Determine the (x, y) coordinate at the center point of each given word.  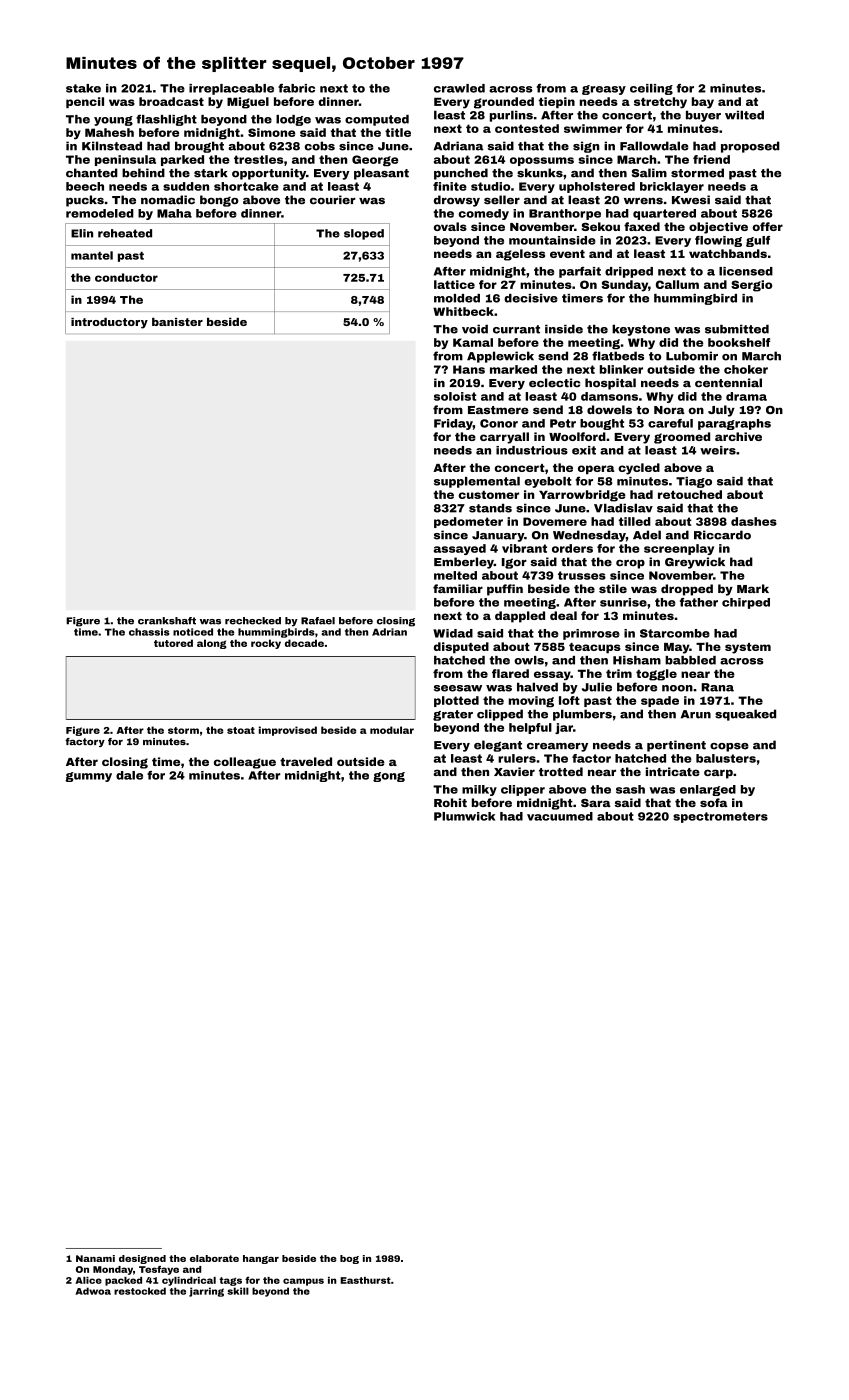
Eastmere (498, 410)
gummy (88, 777)
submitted (737, 329)
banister (177, 322)
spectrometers (720, 817)
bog (349, 1259)
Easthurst (365, 1280)
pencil (85, 102)
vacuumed (560, 816)
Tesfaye (159, 1270)
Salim (649, 173)
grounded (504, 103)
